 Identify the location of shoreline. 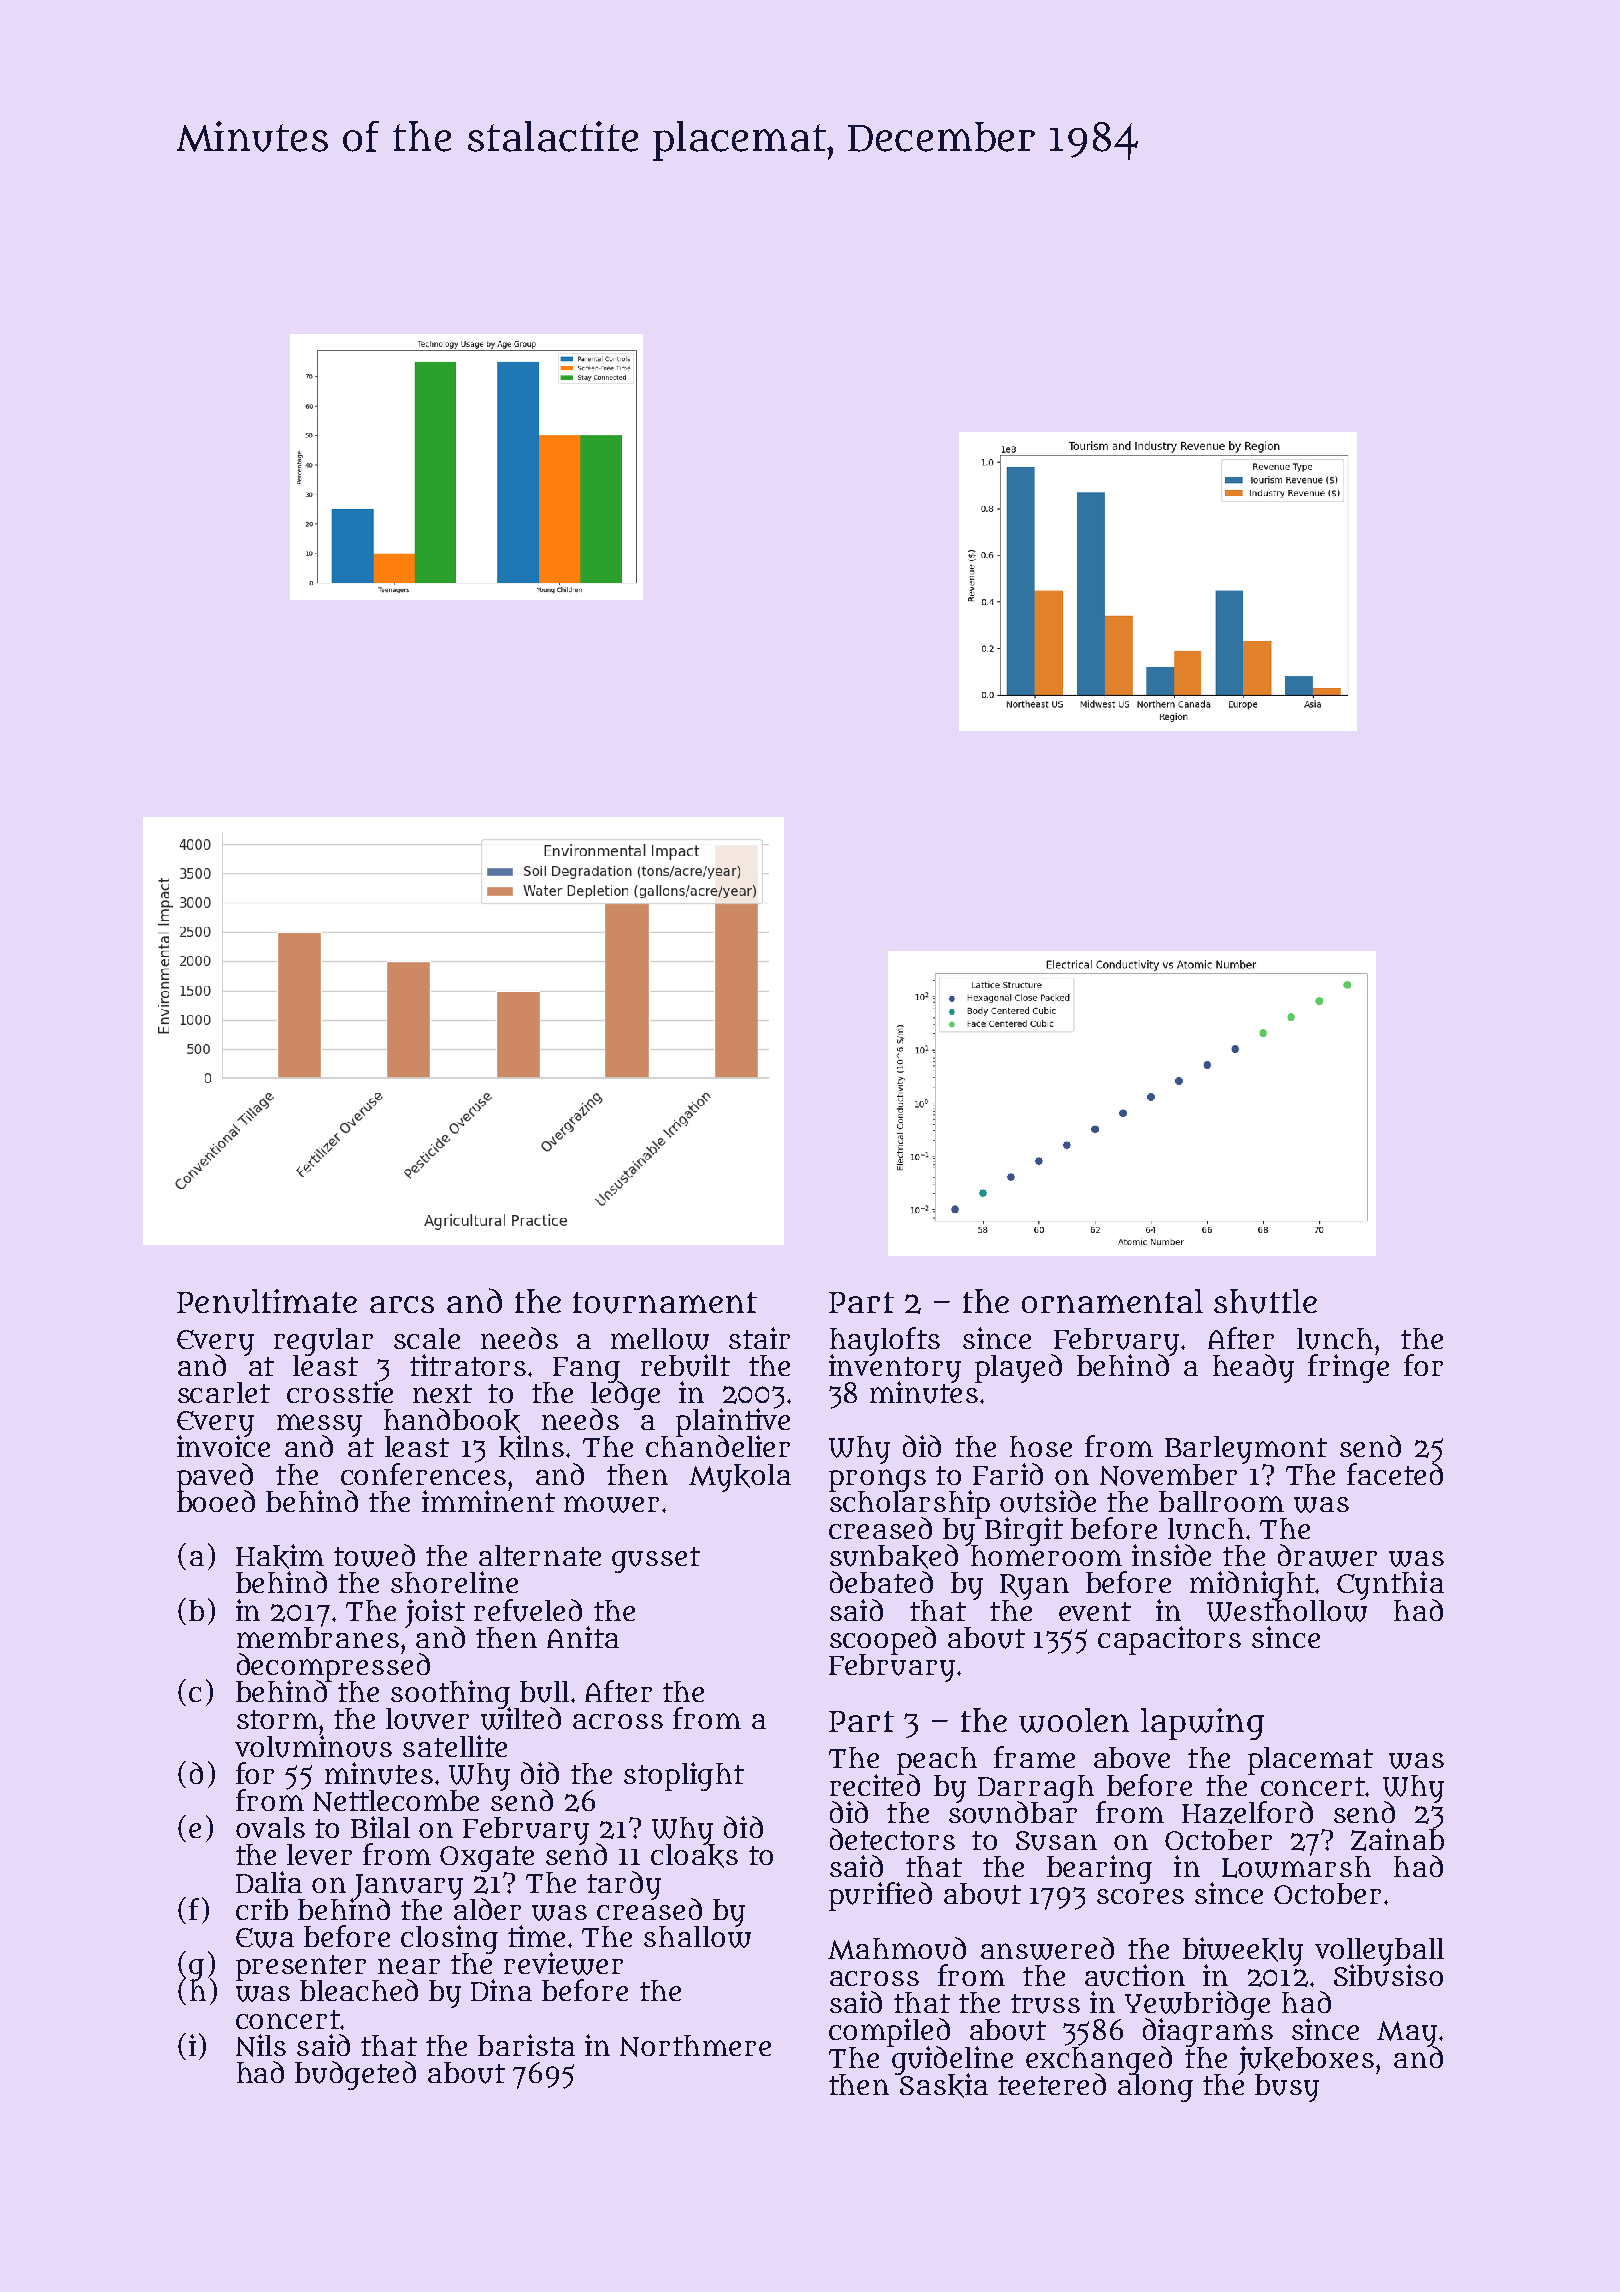
(454, 1582).
